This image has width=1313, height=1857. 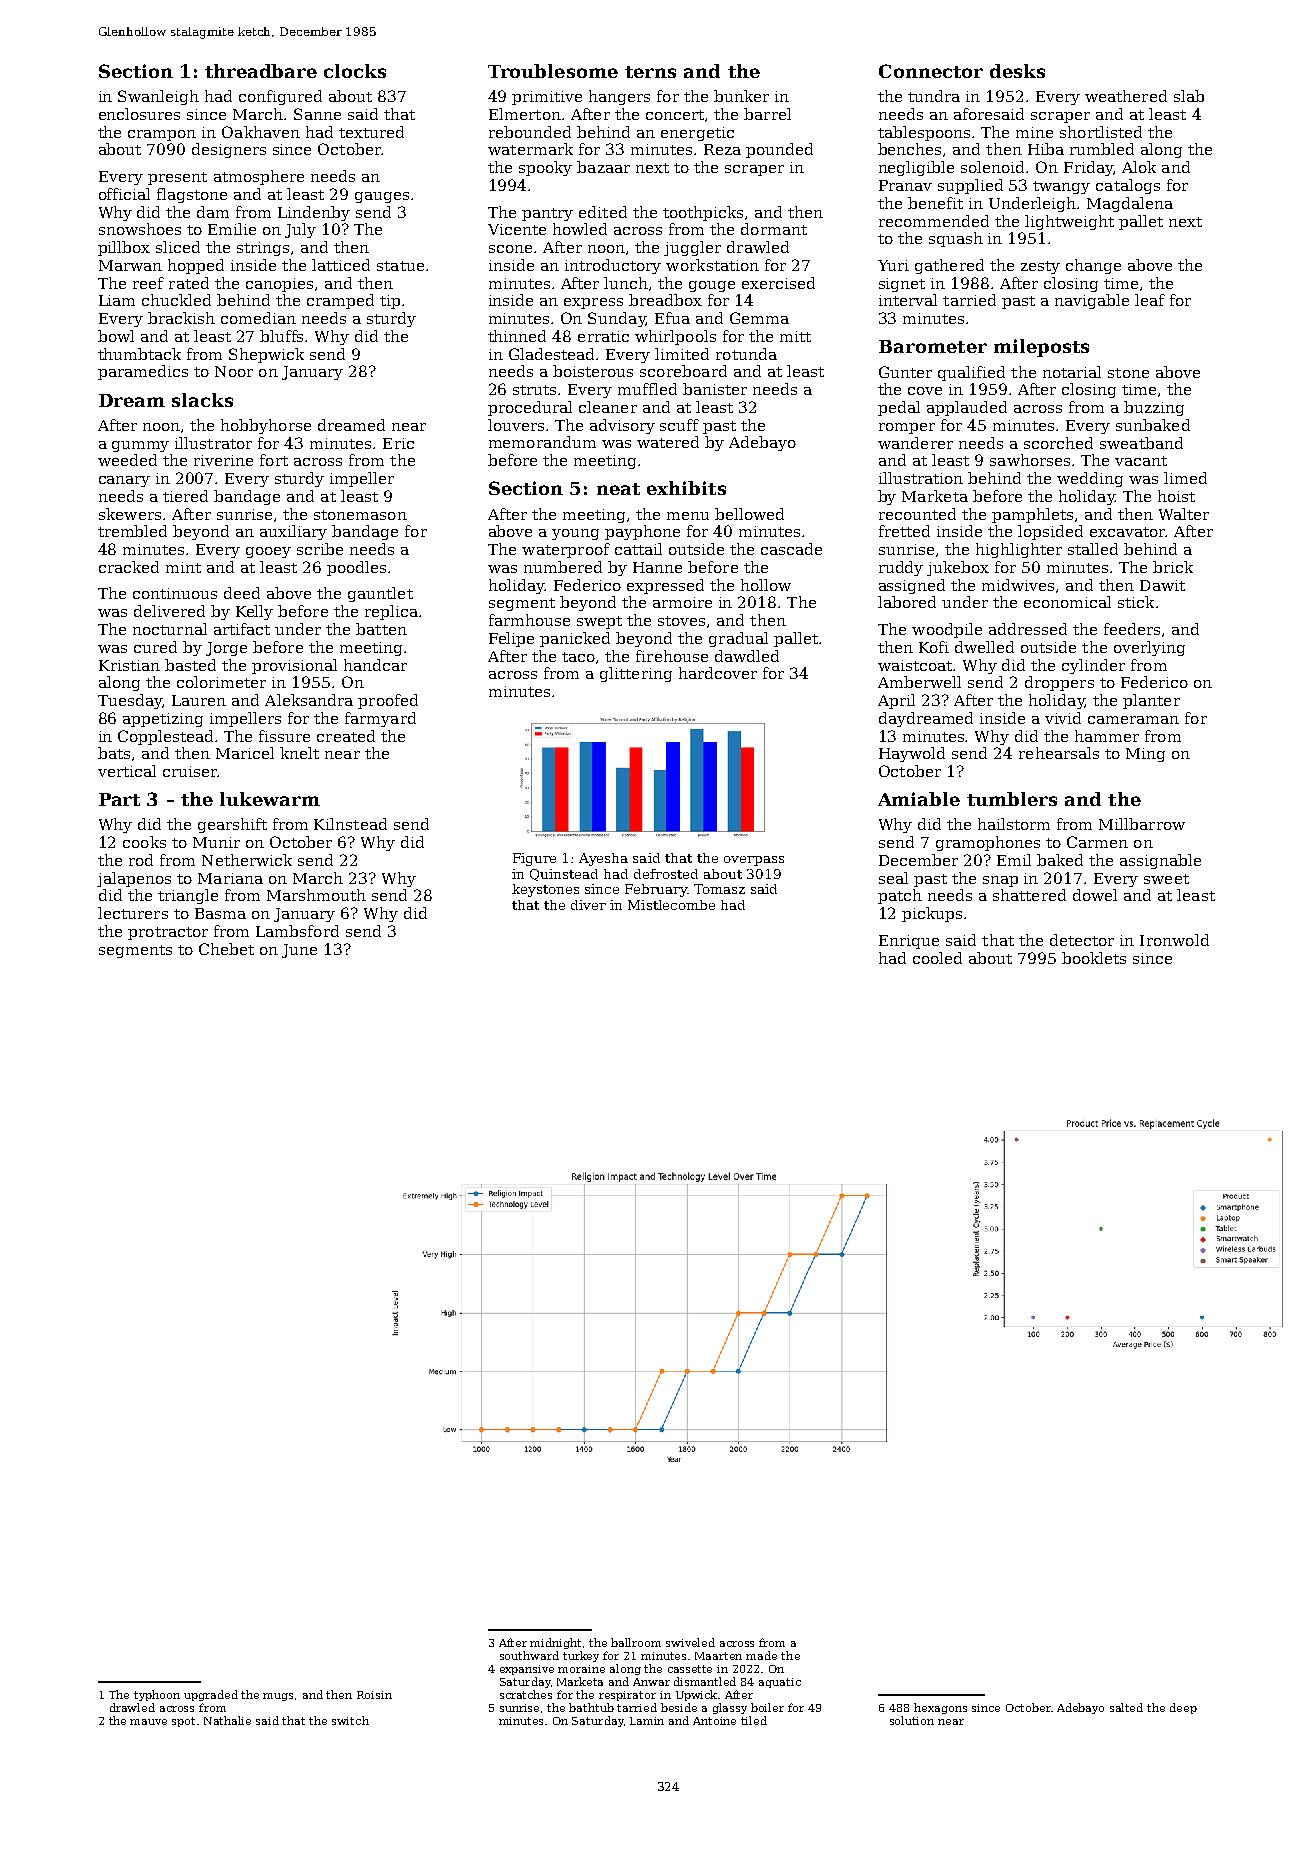 I want to click on Kilnstead, so click(x=350, y=824).
